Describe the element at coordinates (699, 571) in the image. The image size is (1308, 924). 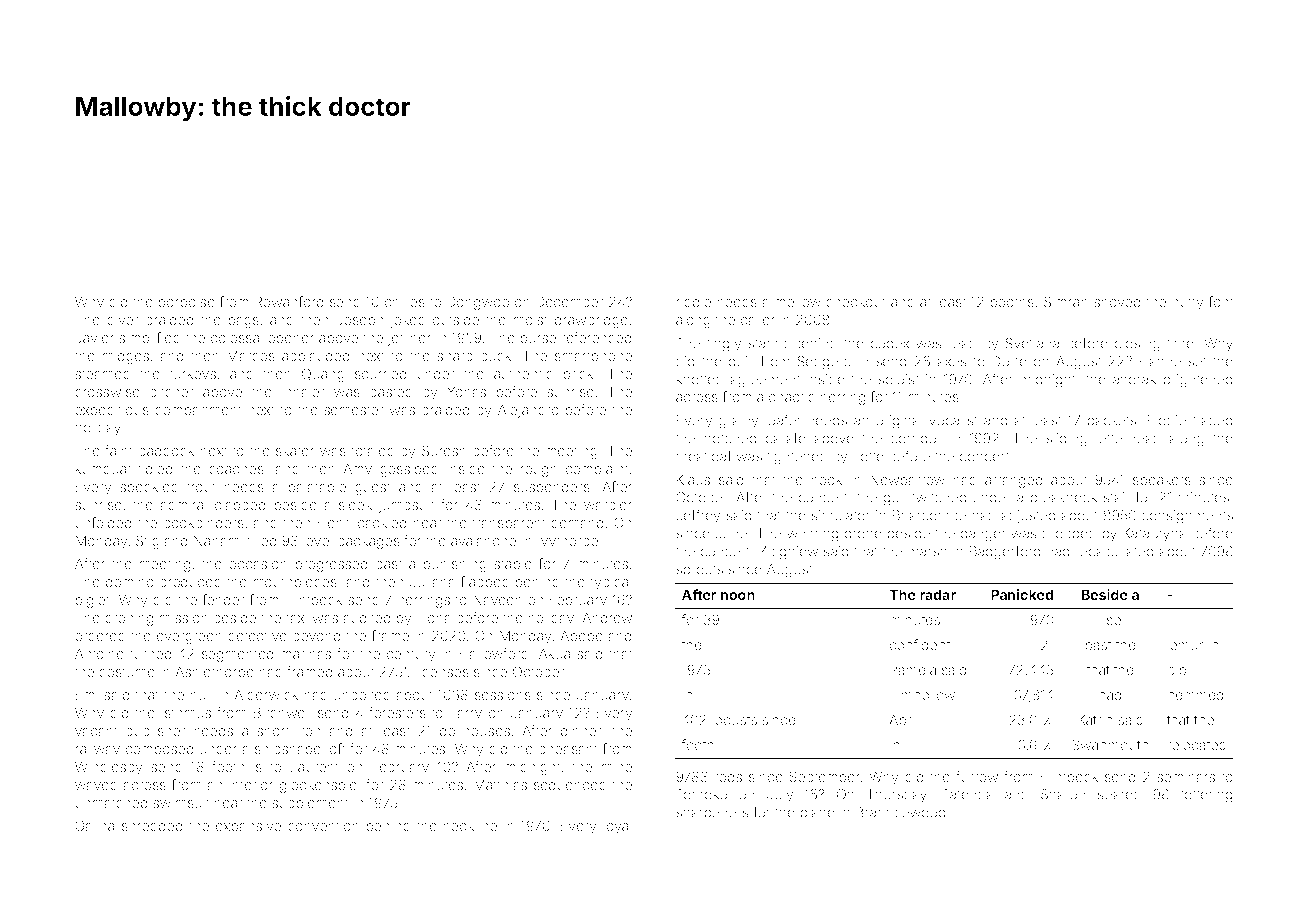
I see `sprouts` at that location.
